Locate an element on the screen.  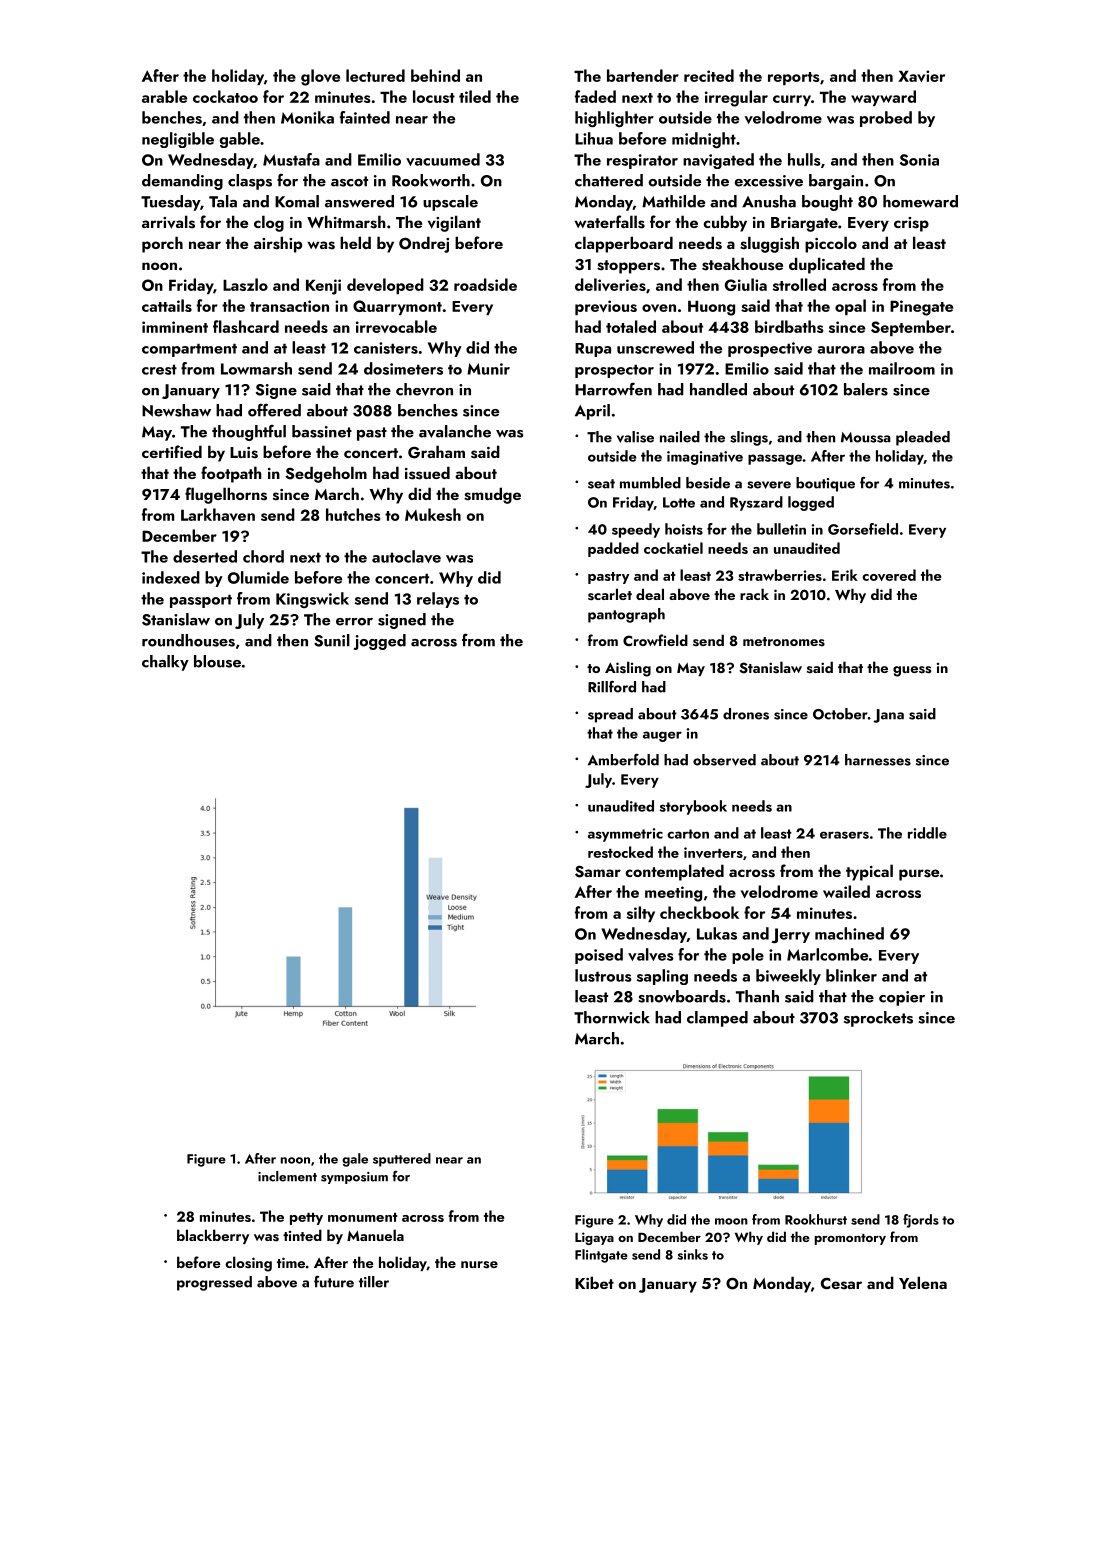
closing is located at coordinates (248, 1264).
